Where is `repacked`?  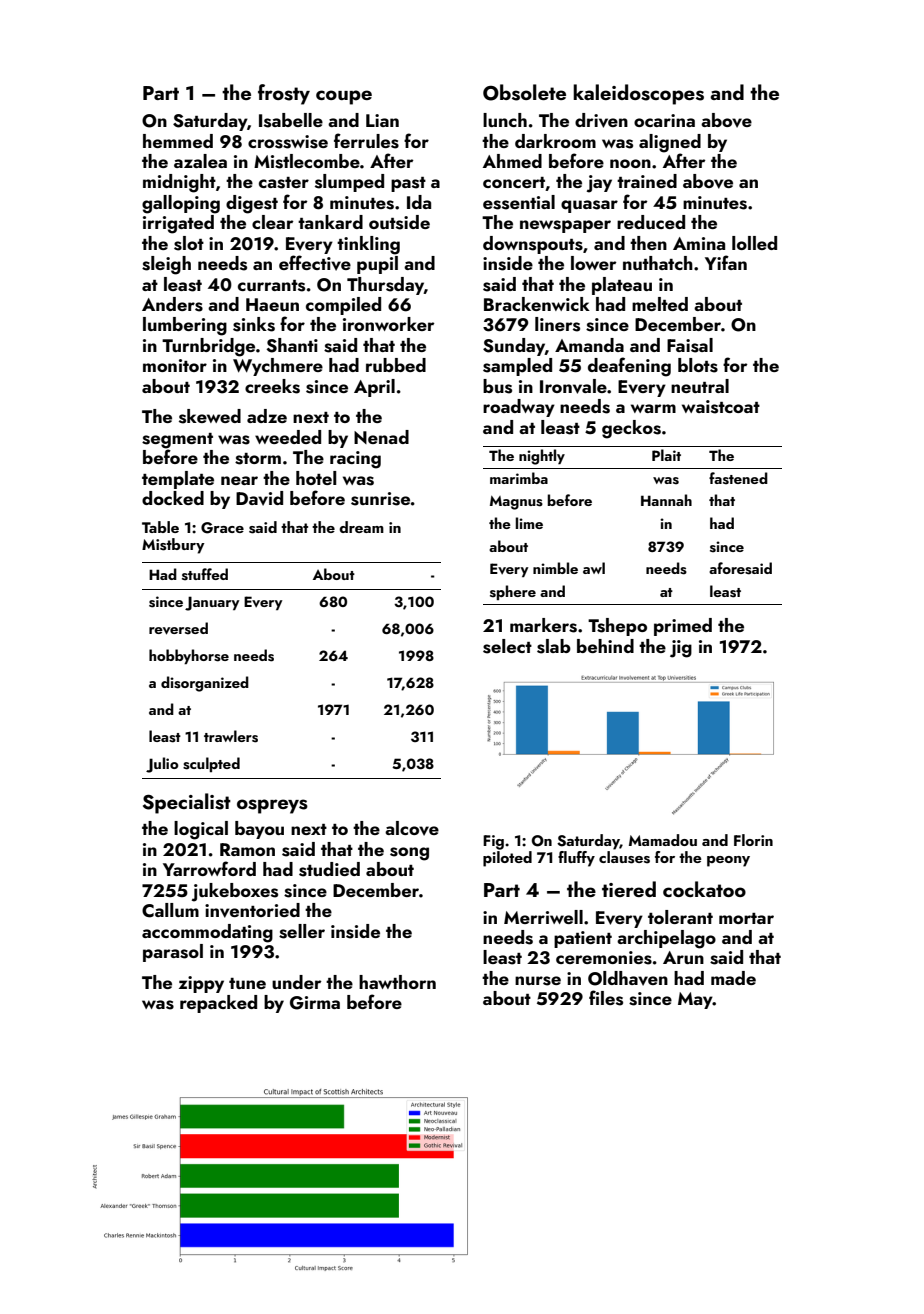
repacked is located at coordinates (218, 1004).
